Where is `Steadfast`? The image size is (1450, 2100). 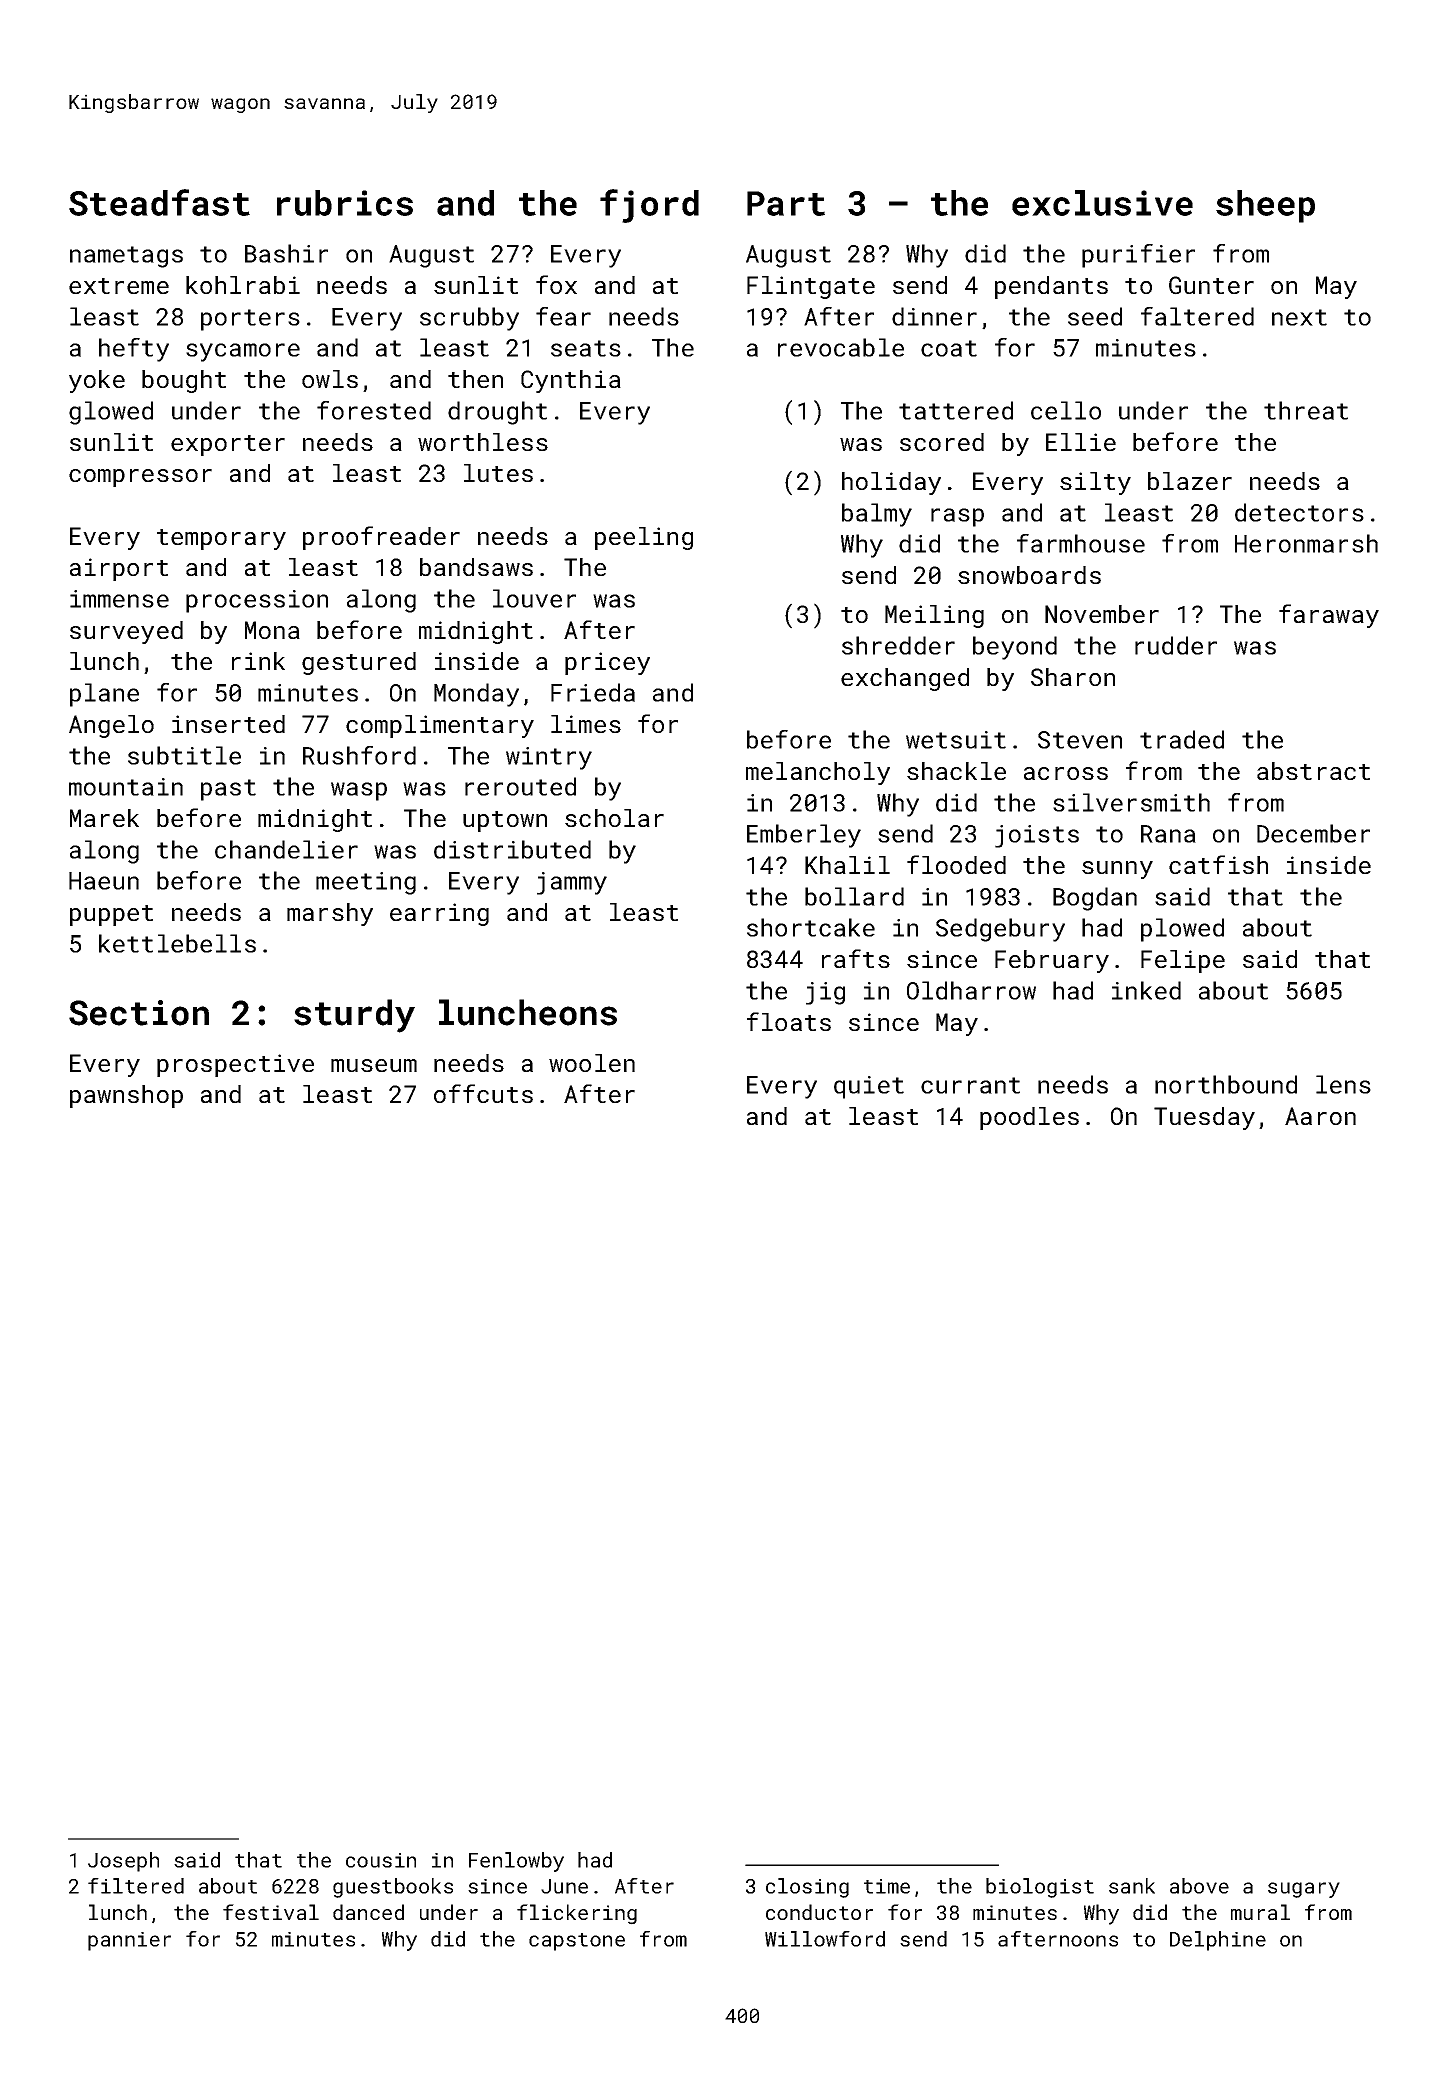
Steadfast is located at coordinates (159, 202).
